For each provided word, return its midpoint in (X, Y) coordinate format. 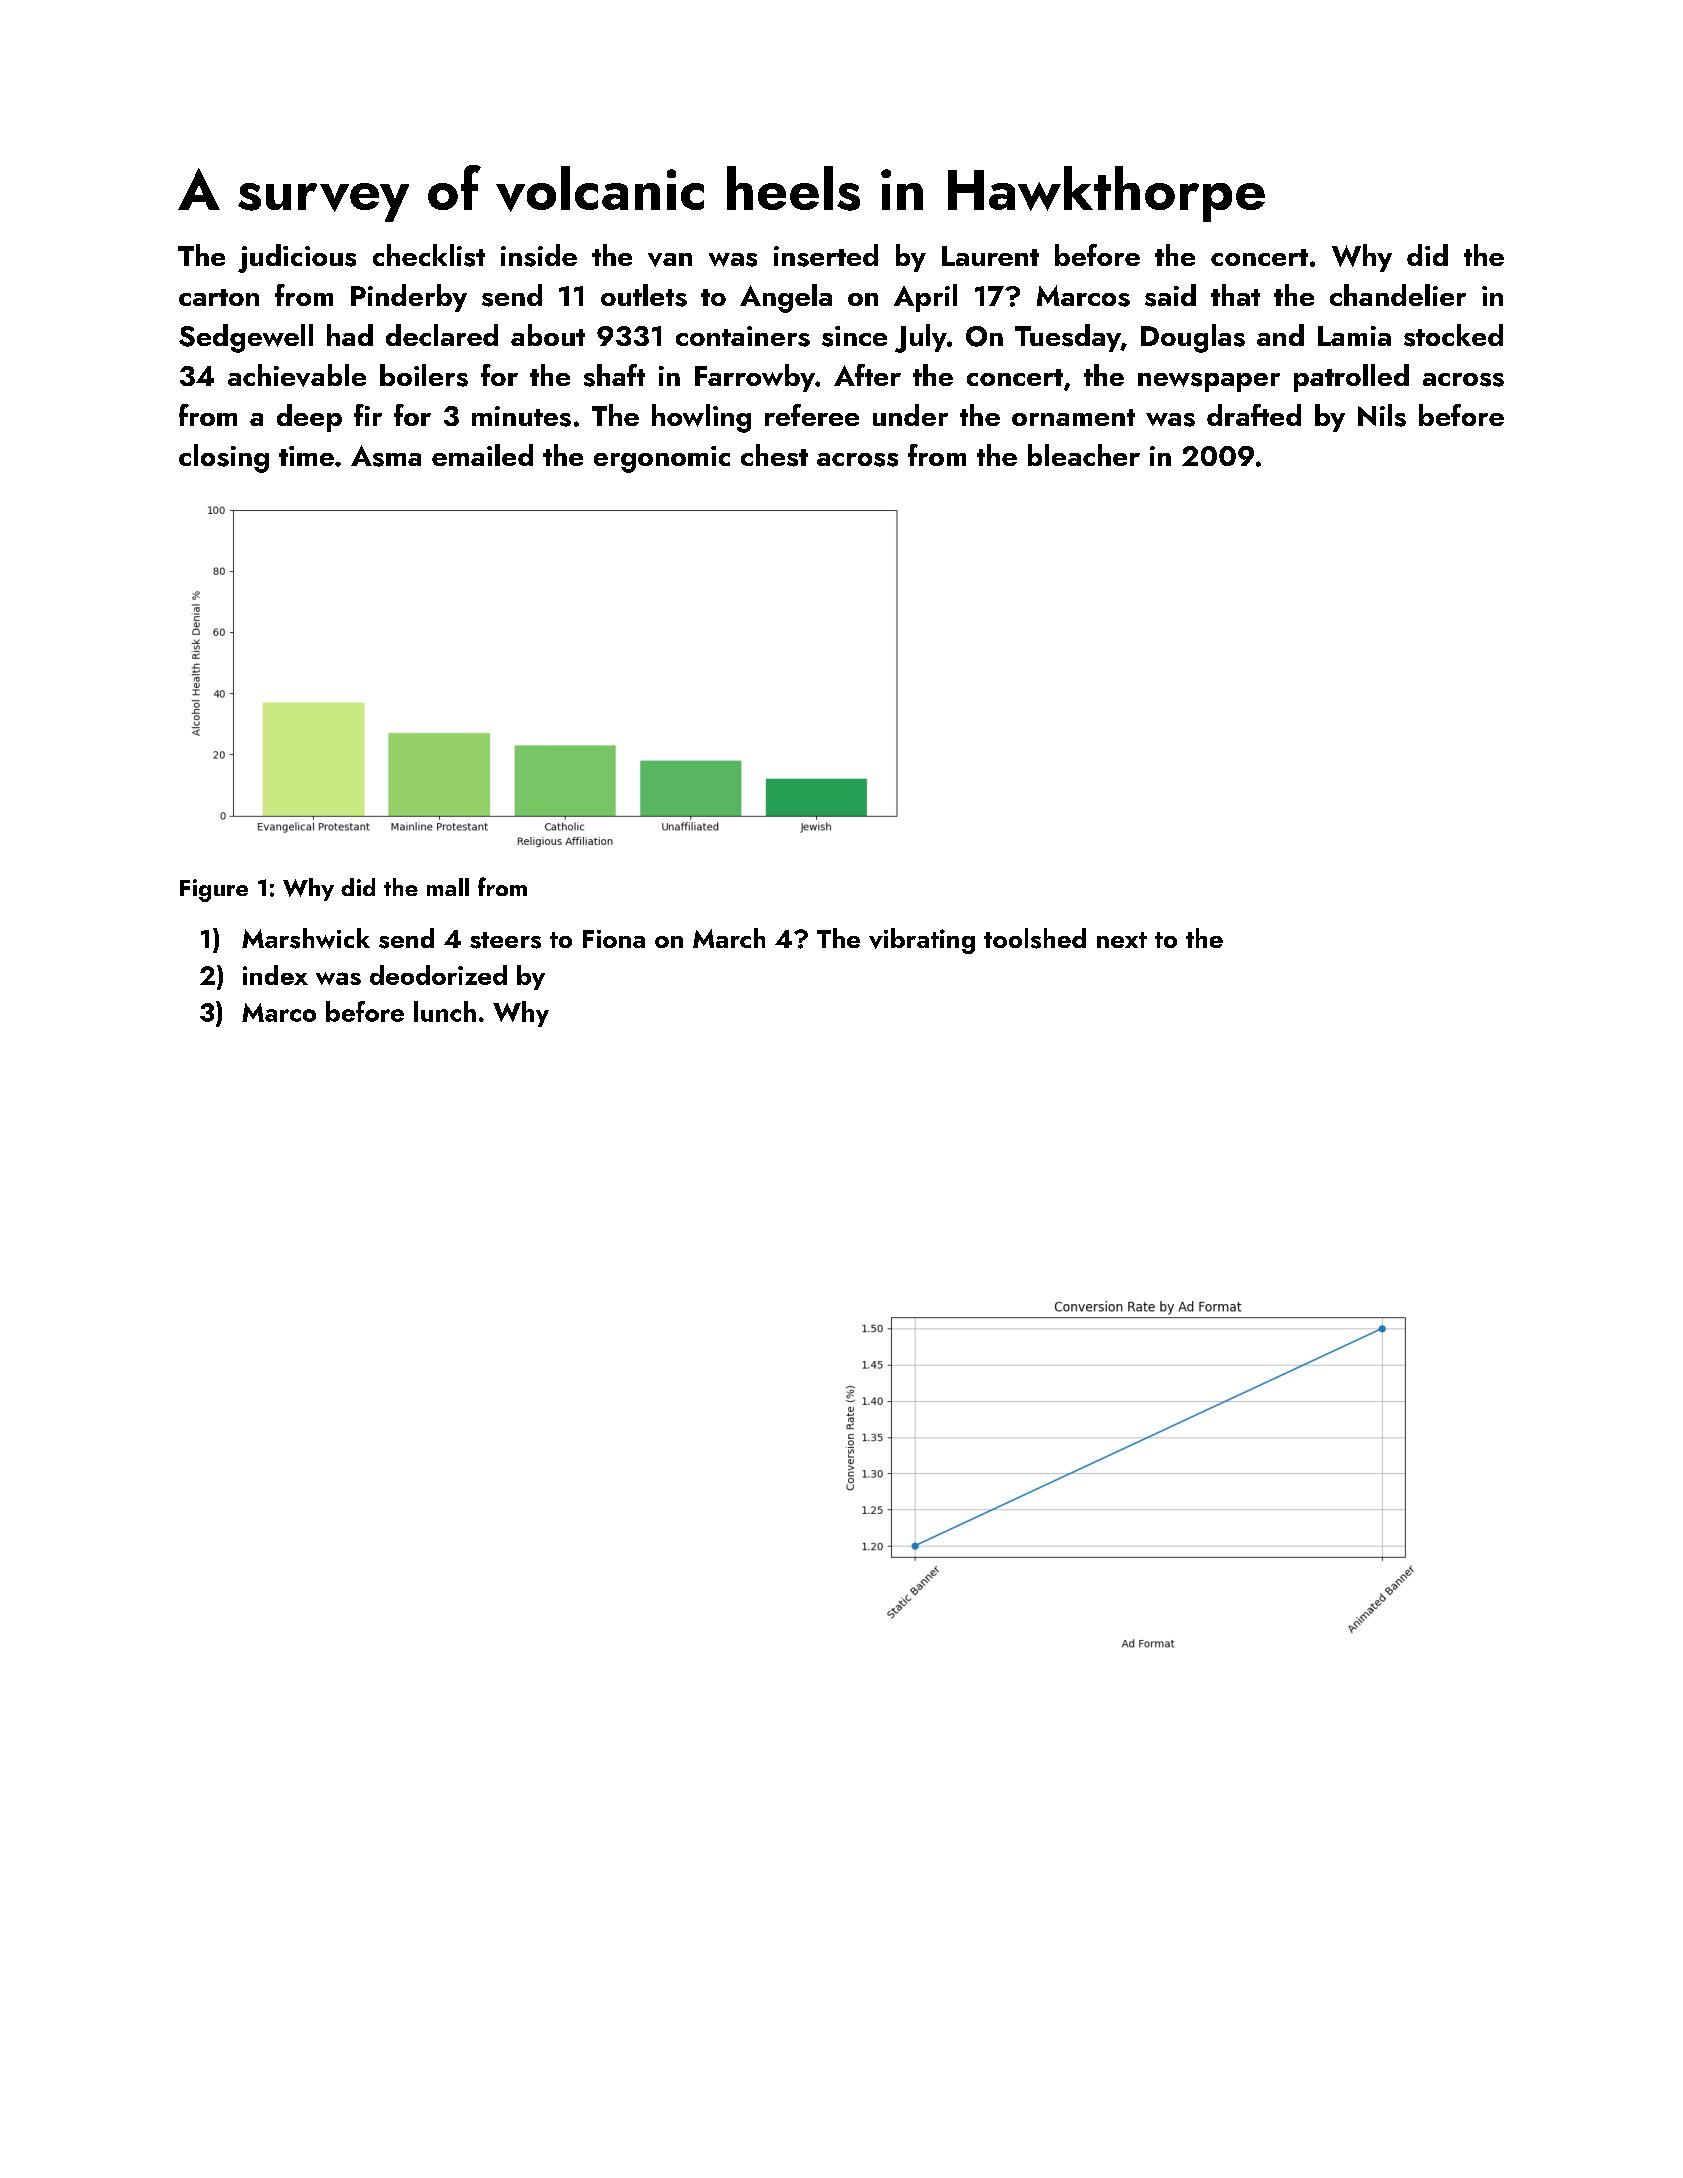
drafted (1254, 415)
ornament (1073, 417)
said (1170, 295)
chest (774, 455)
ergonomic (662, 459)
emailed (482, 455)
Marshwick (306, 938)
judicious (297, 258)
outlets (644, 295)
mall (448, 887)
